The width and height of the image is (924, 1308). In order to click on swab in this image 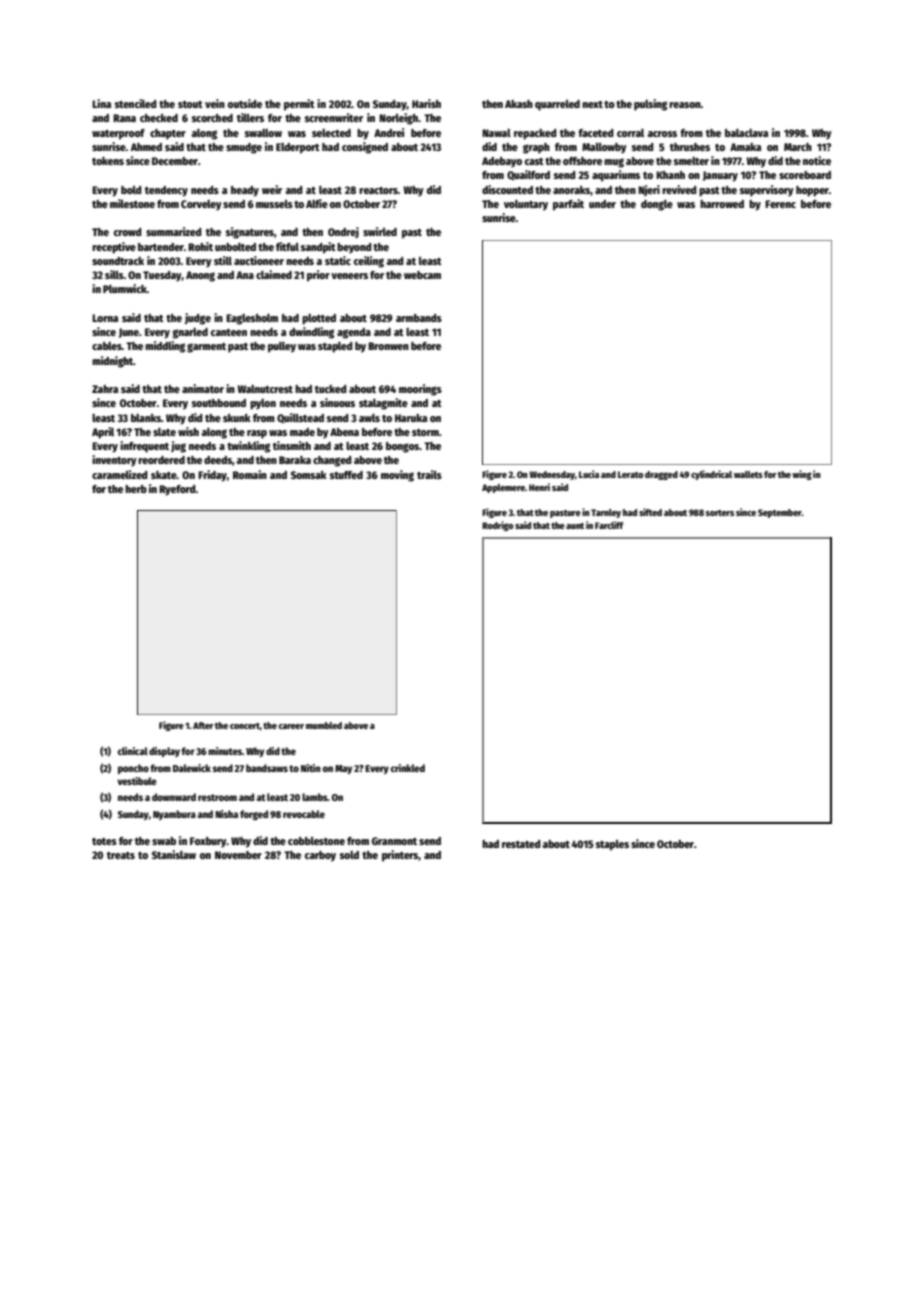, I will do `click(164, 841)`.
